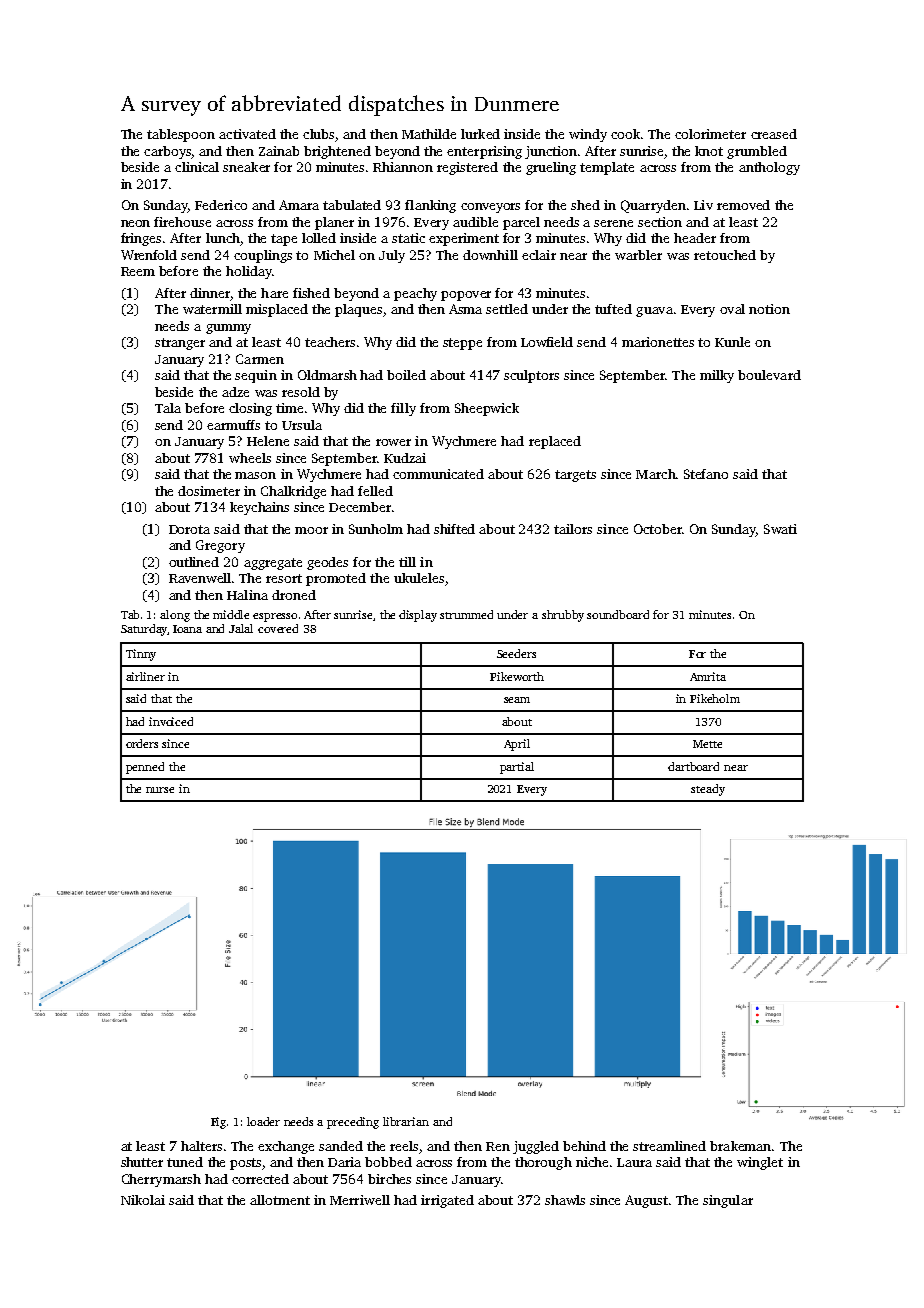 This screenshot has height=1308, width=924. Describe the element at coordinates (302, 425) in the screenshot. I see `Ursula` at that location.
